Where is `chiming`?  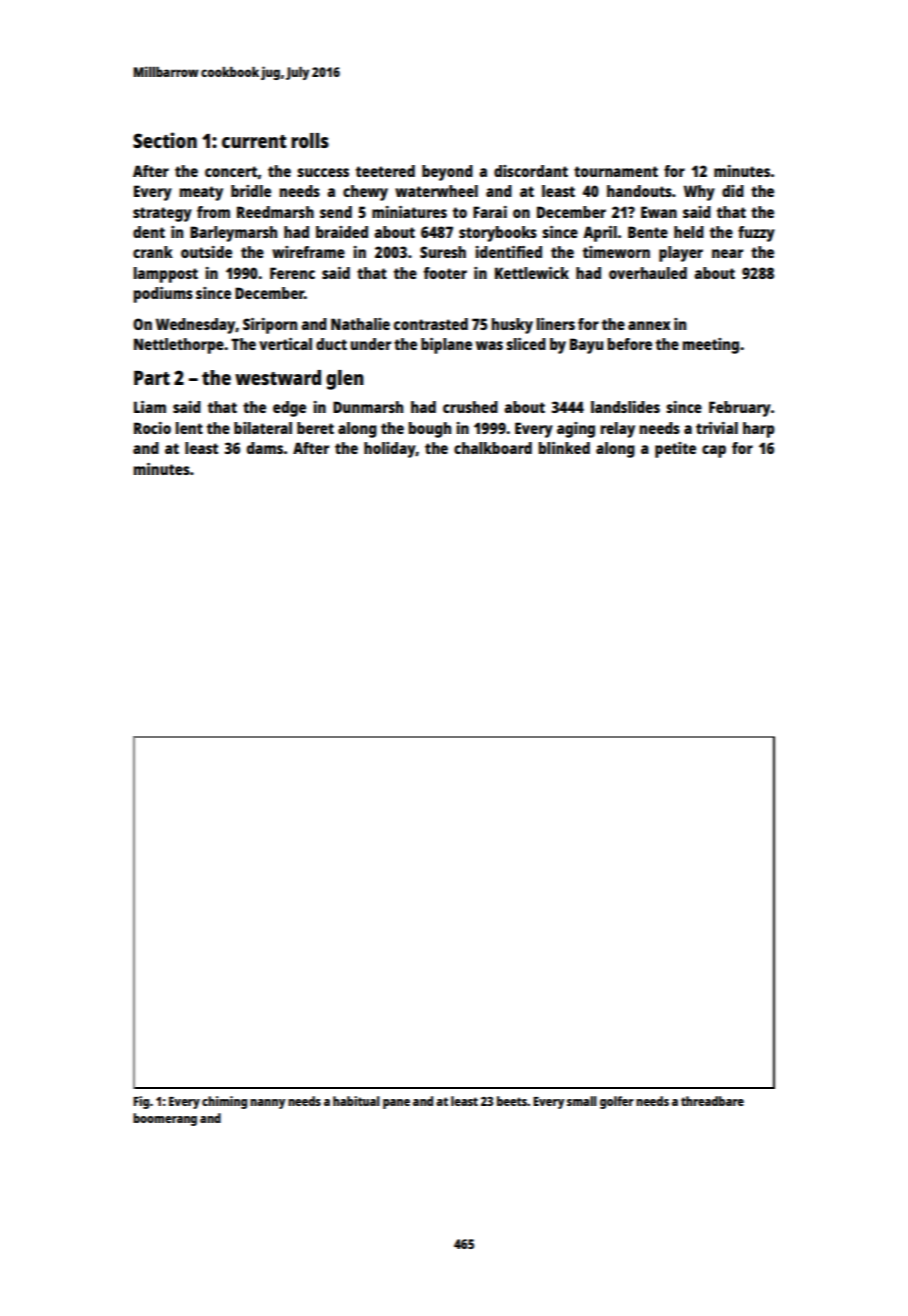 chiming is located at coordinates (224, 1102).
